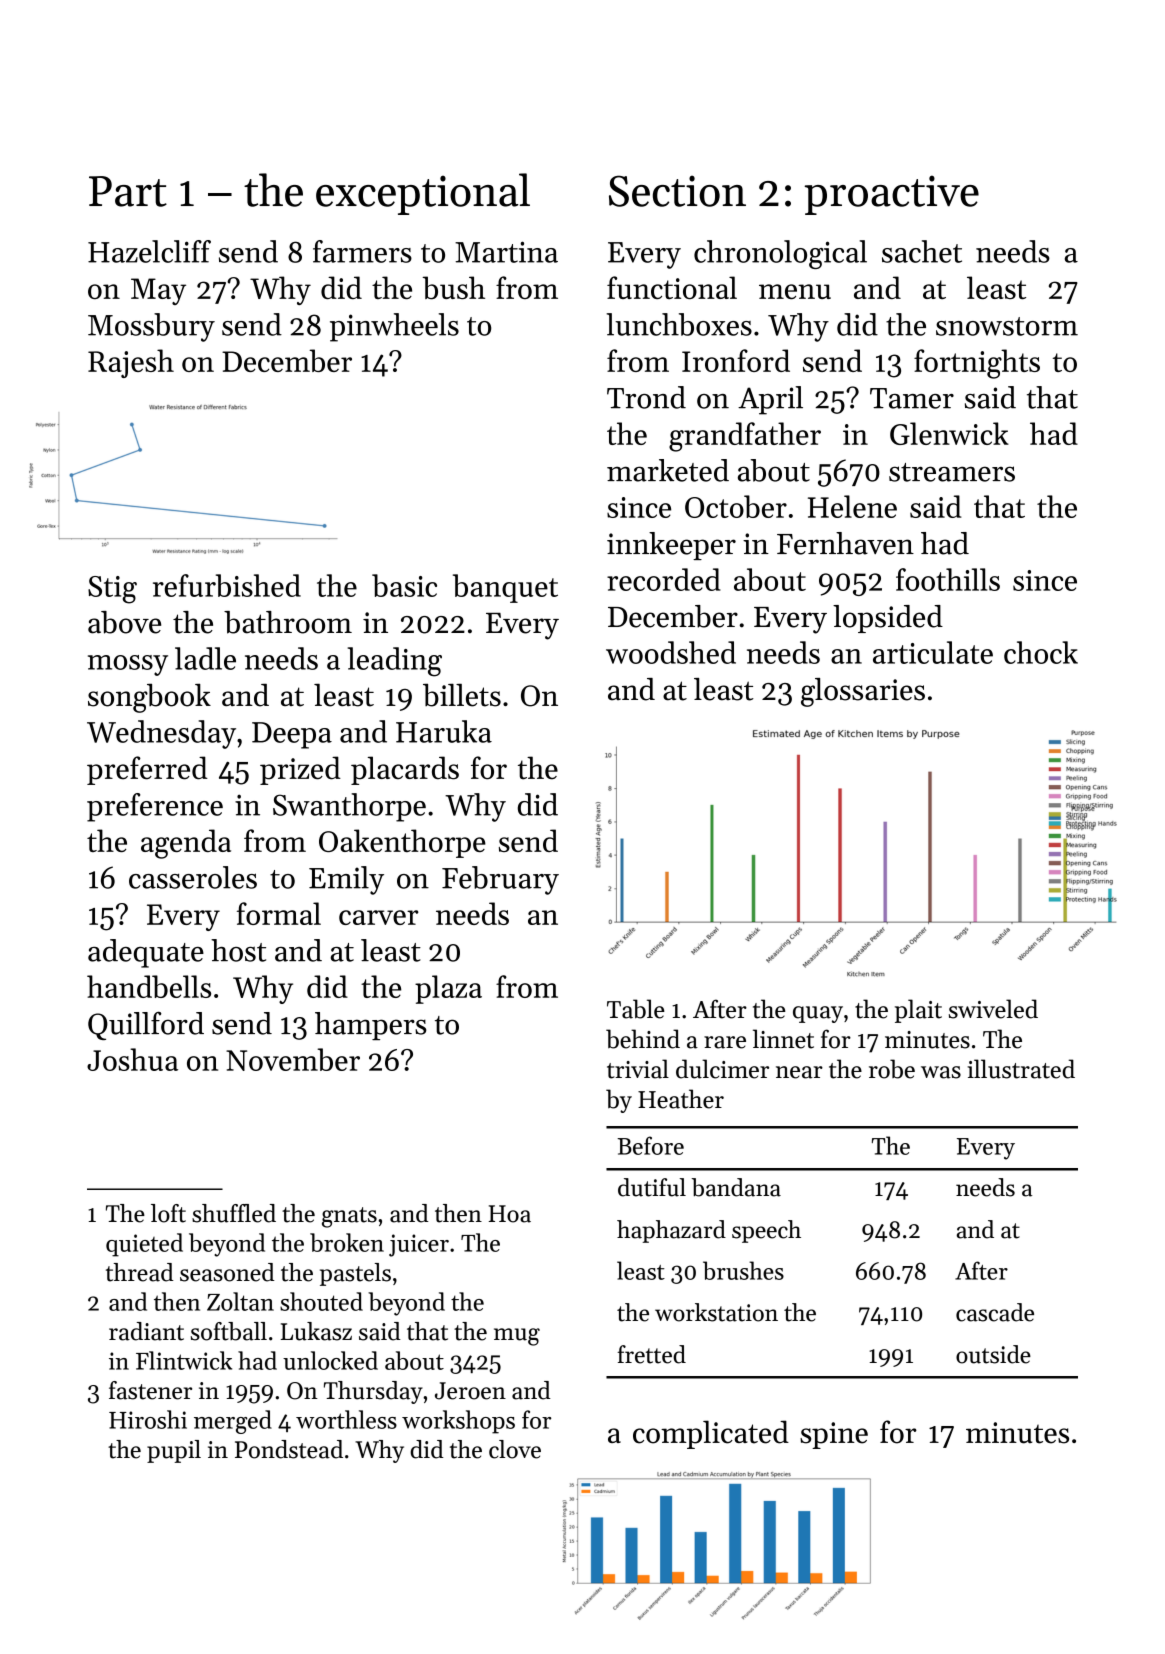 The image size is (1165, 1654). I want to click on Oakenthorpe, so click(402, 843).
